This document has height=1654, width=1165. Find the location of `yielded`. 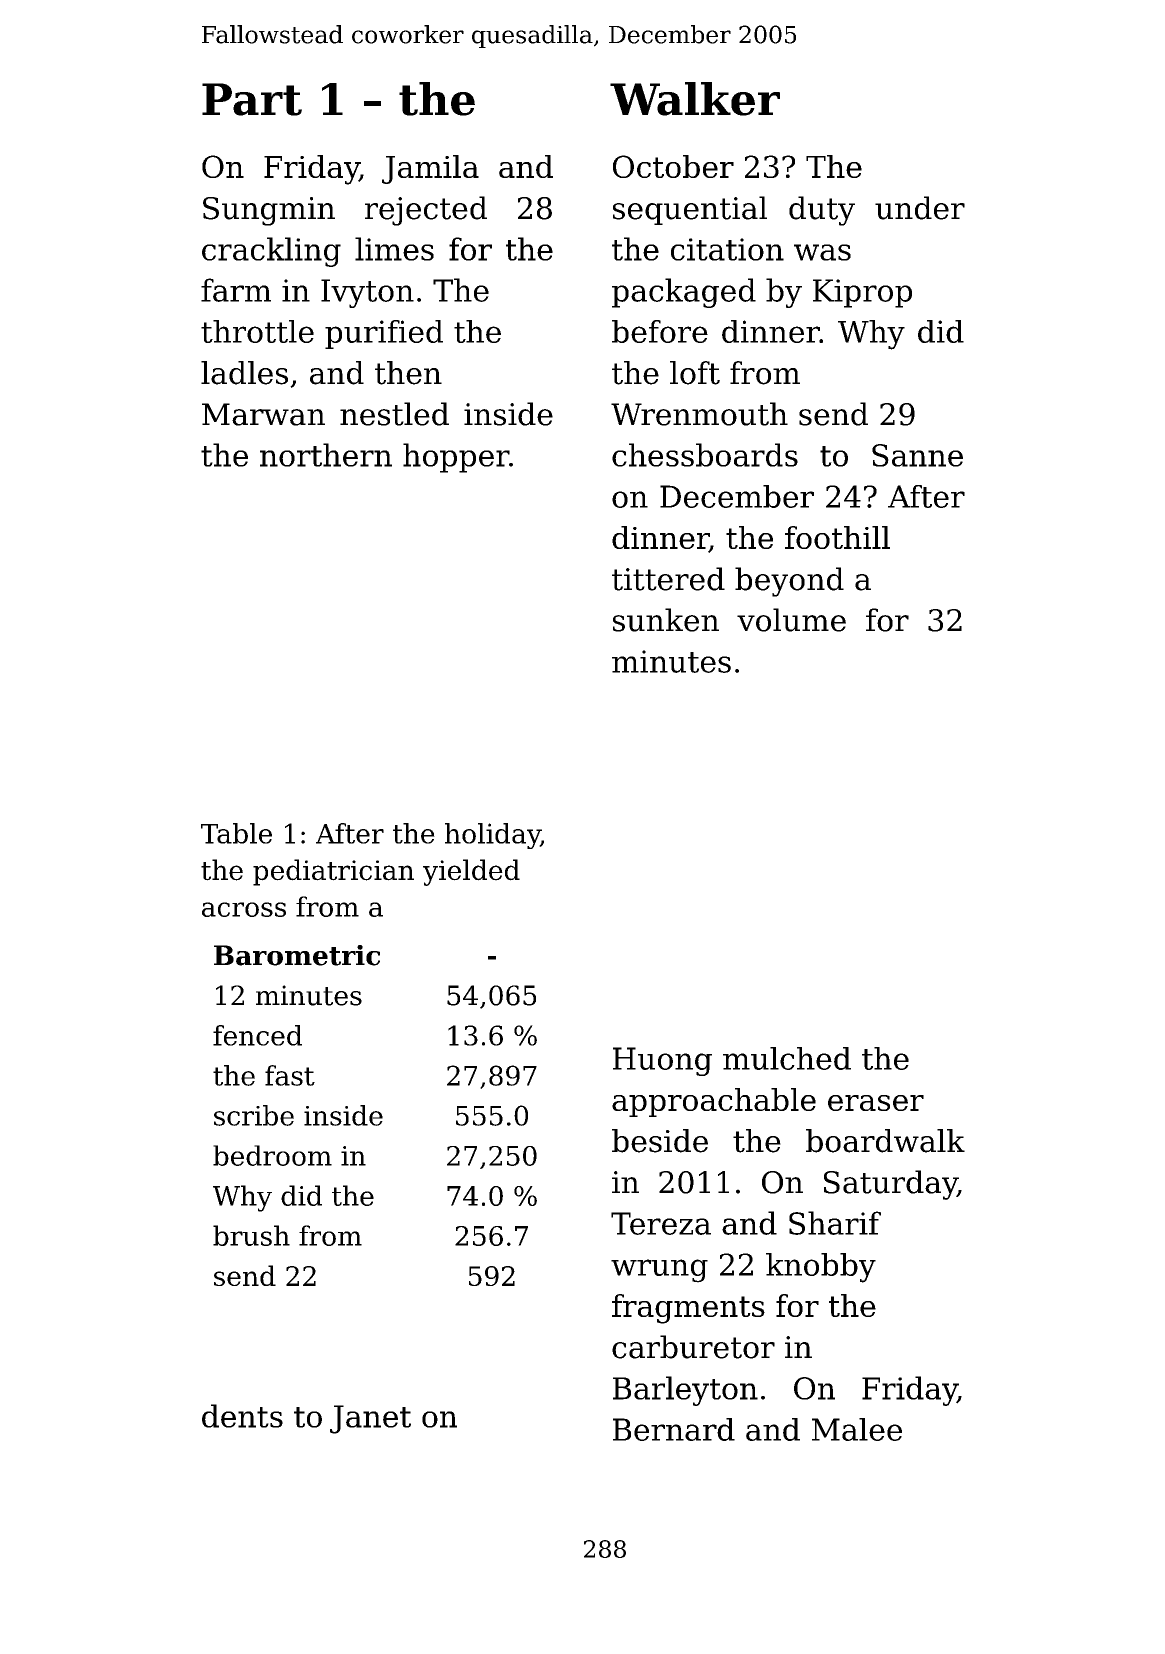

yielded is located at coordinates (471, 872).
